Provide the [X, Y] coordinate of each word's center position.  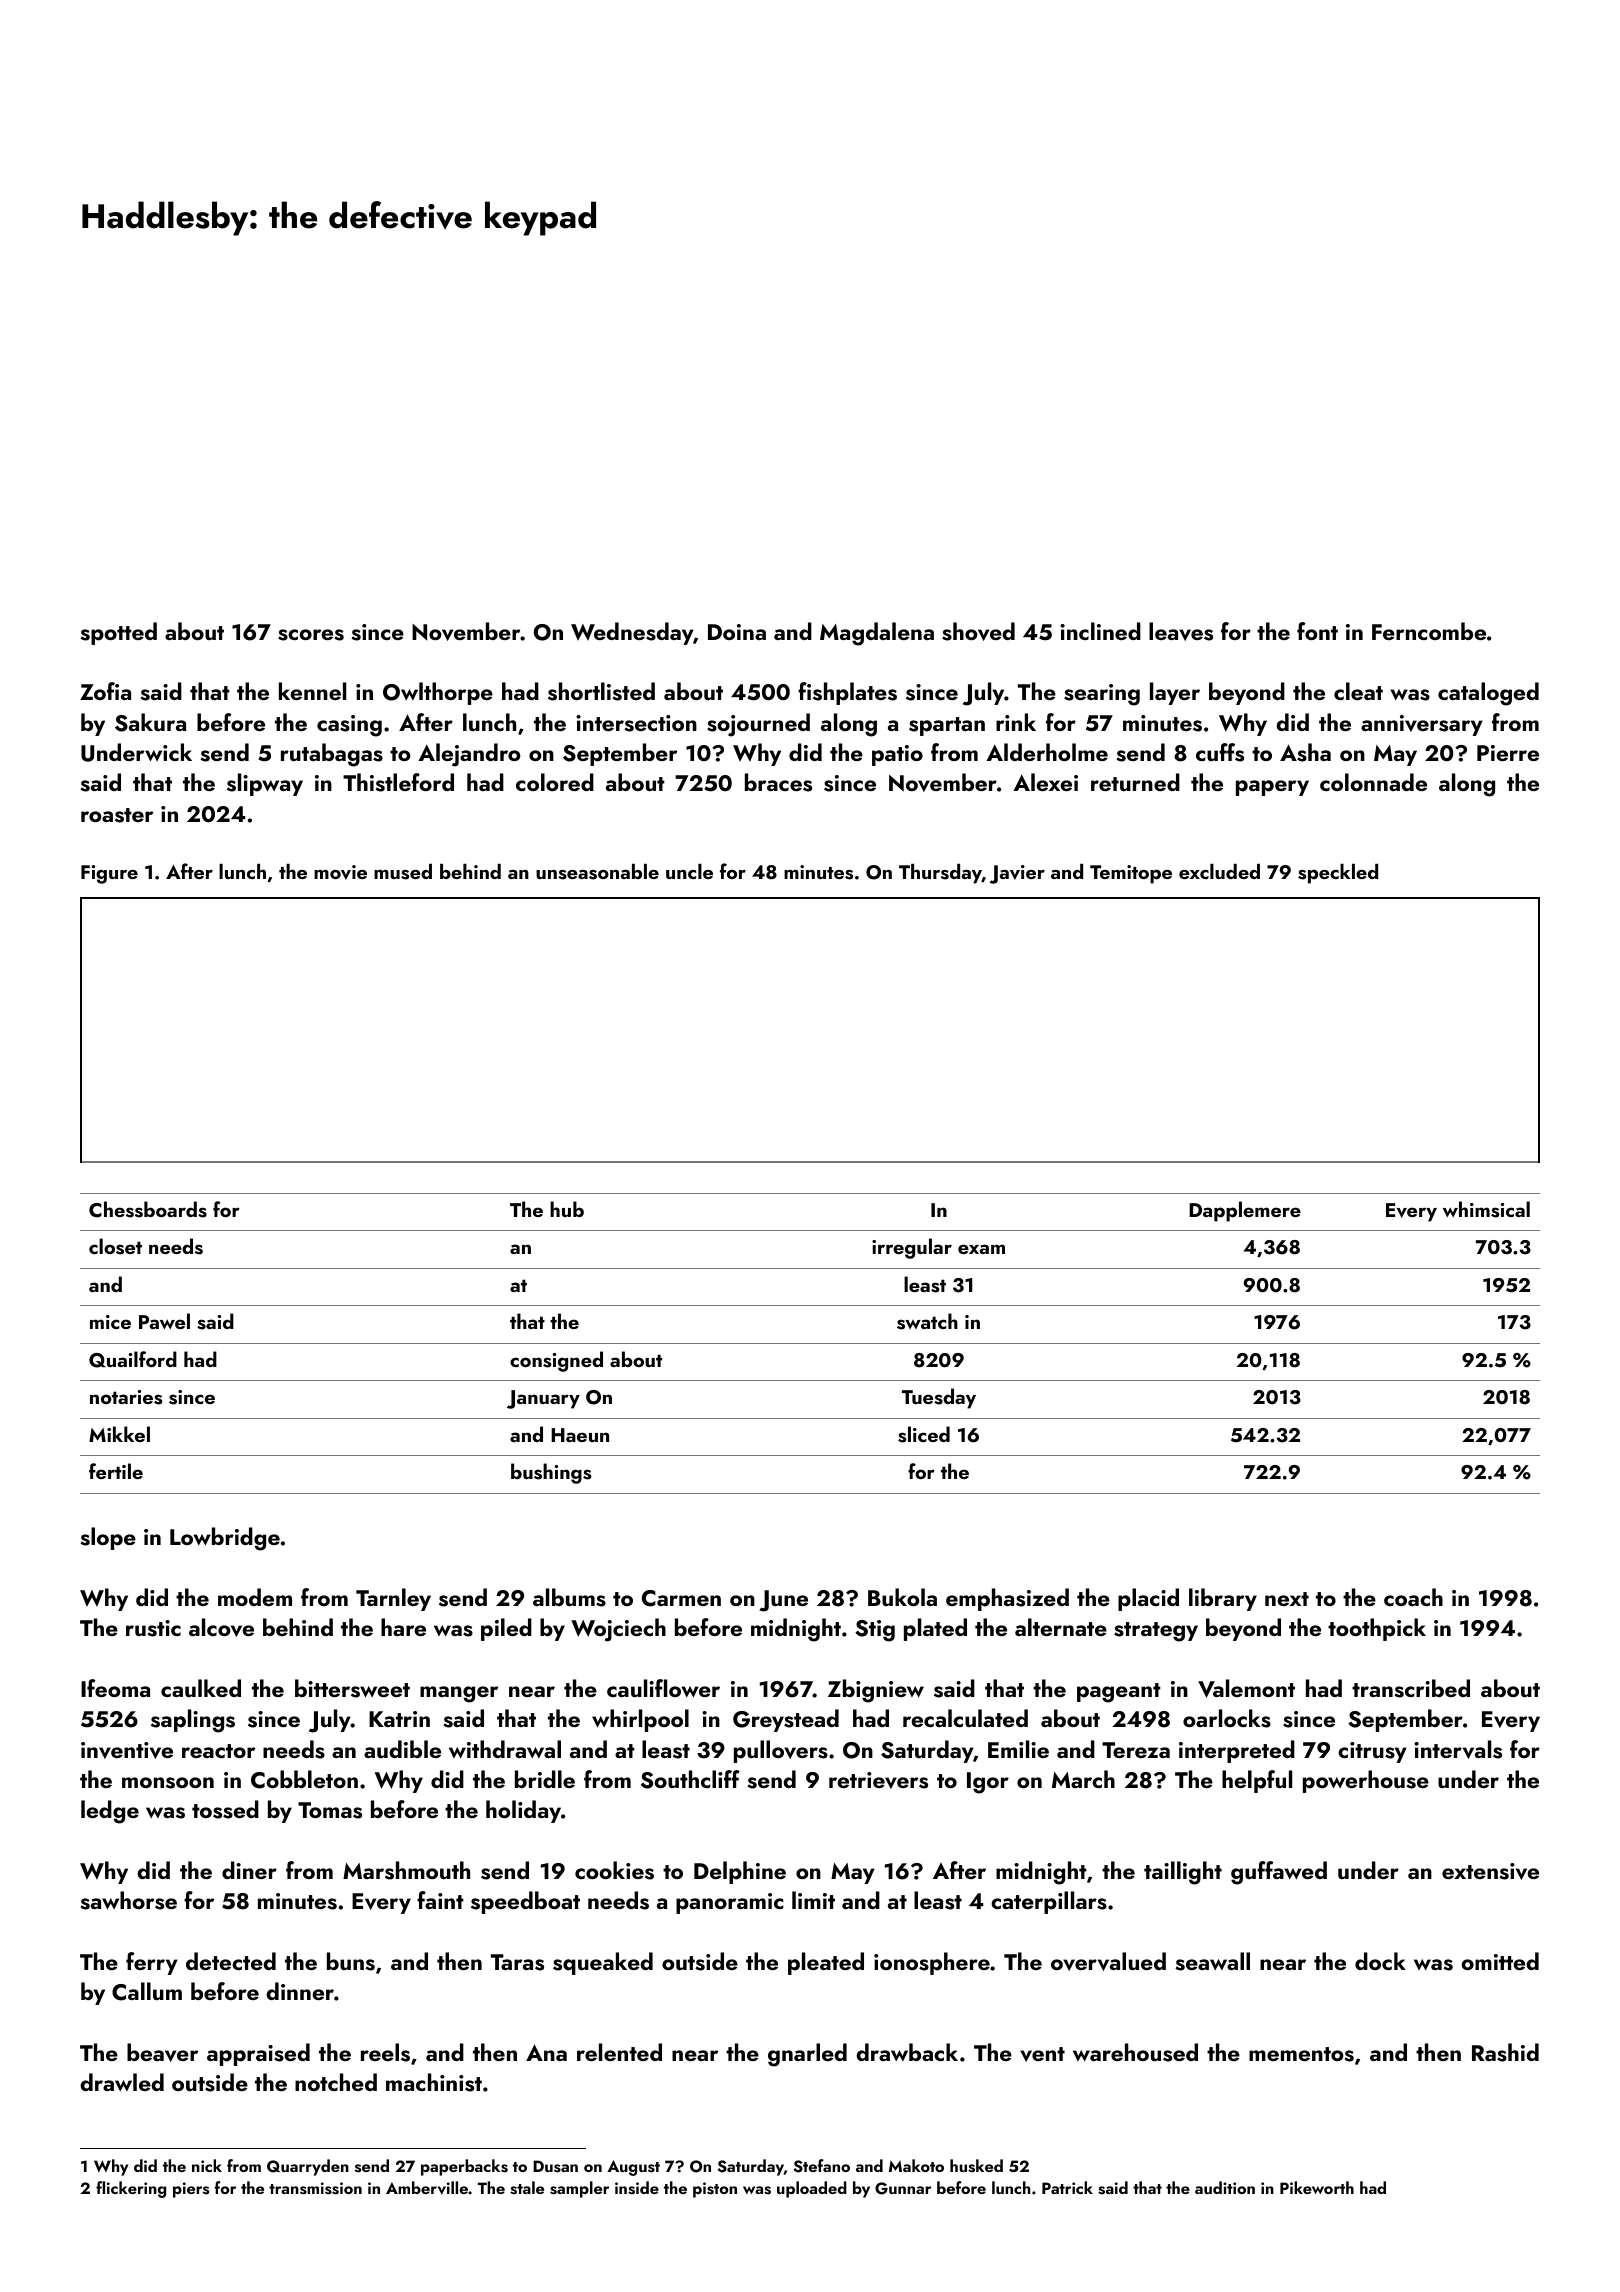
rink [1016, 722]
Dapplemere [1245, 1211]
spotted [118, 633]
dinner [300, 1991]
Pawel [164, 1321]
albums [569, 1597]
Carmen [681, 1598]
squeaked [603, 1963]
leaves [1181, 631]
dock [1380, 1961]
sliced [924, 1434]
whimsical [1486, 1209]
